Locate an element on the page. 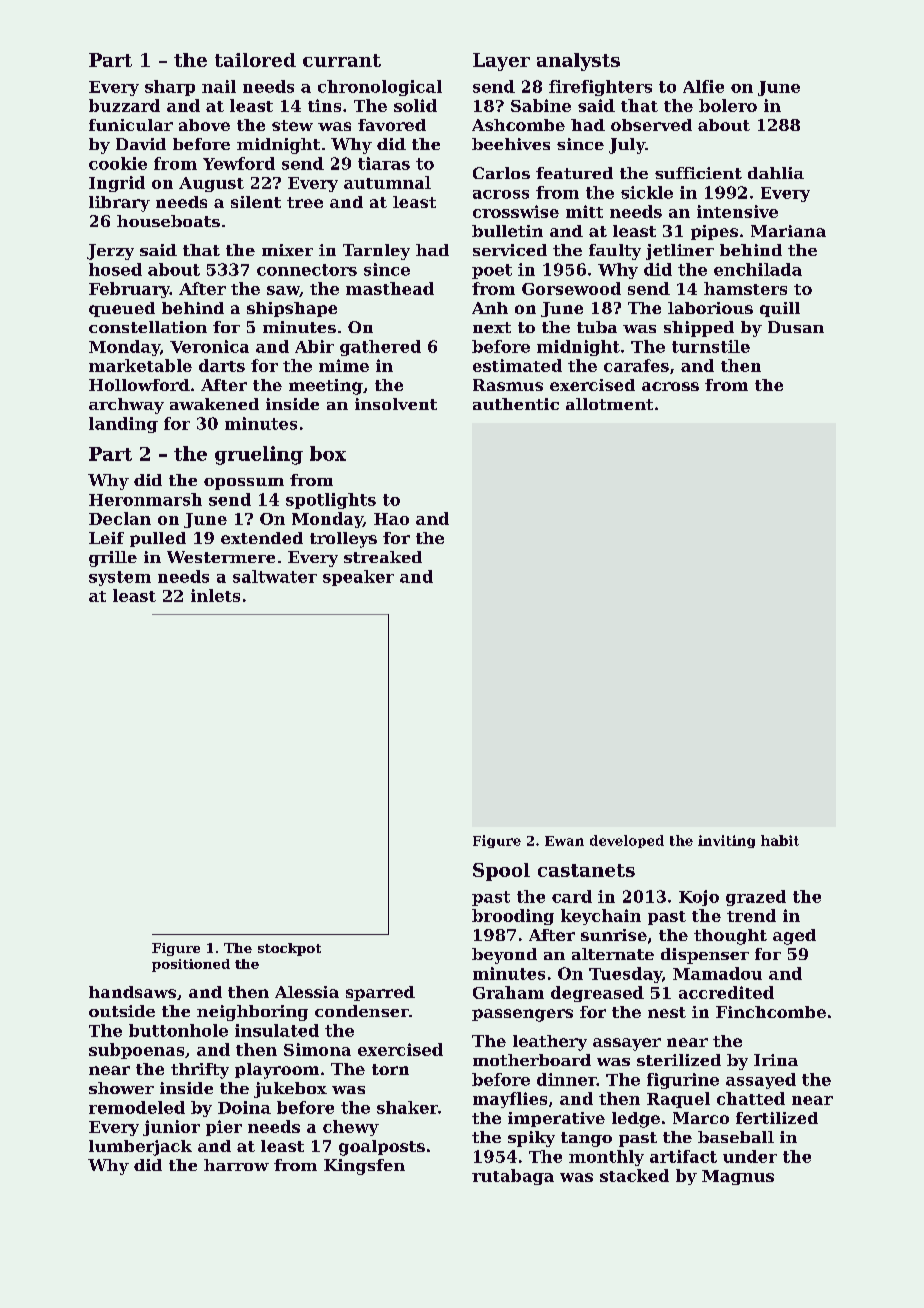  neighboring is located at coordinates (252, 1013).
